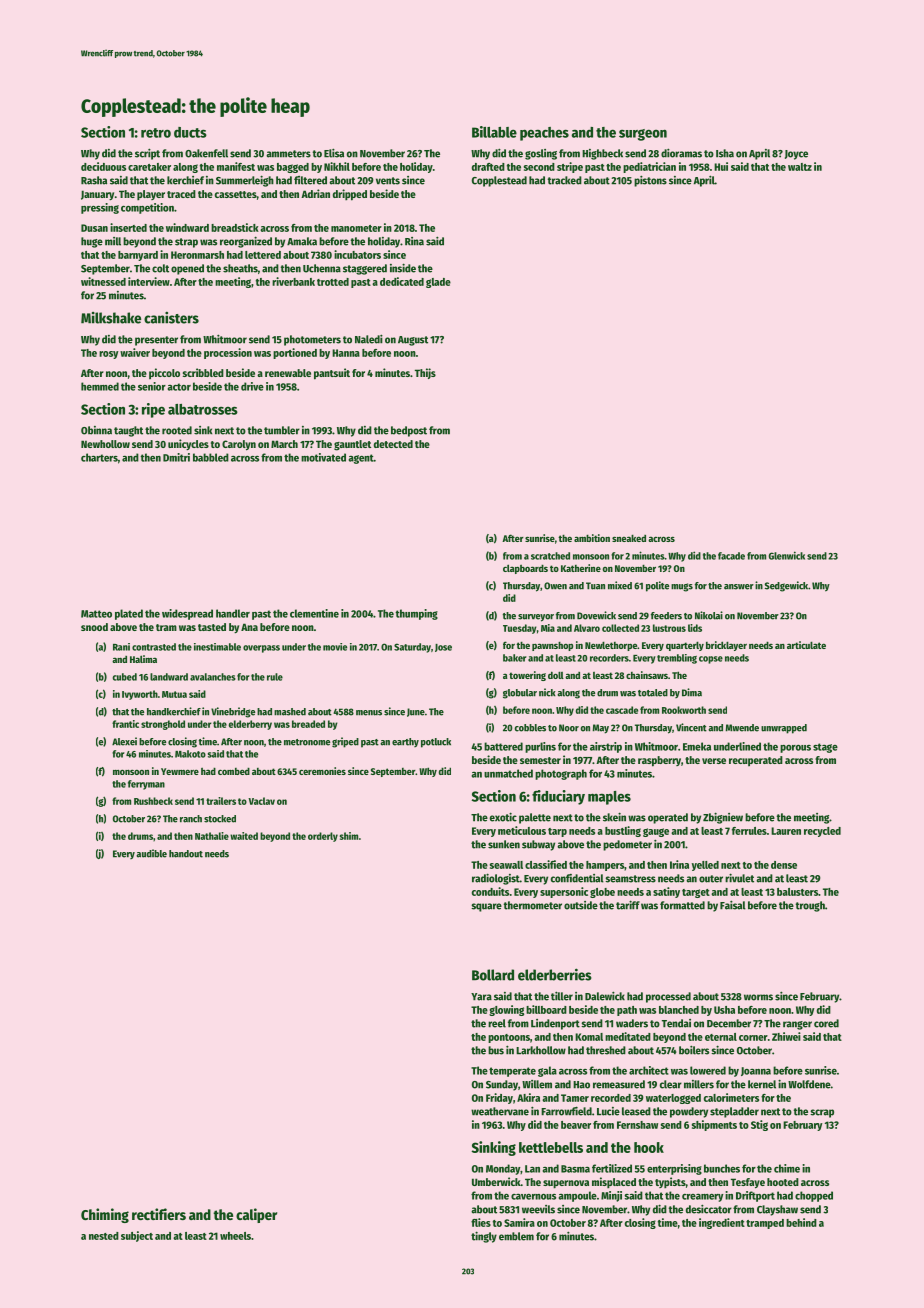 Image resolution: width=924 pixels, height=1308 pixels. I want to click on audible, so click(151, 853).
